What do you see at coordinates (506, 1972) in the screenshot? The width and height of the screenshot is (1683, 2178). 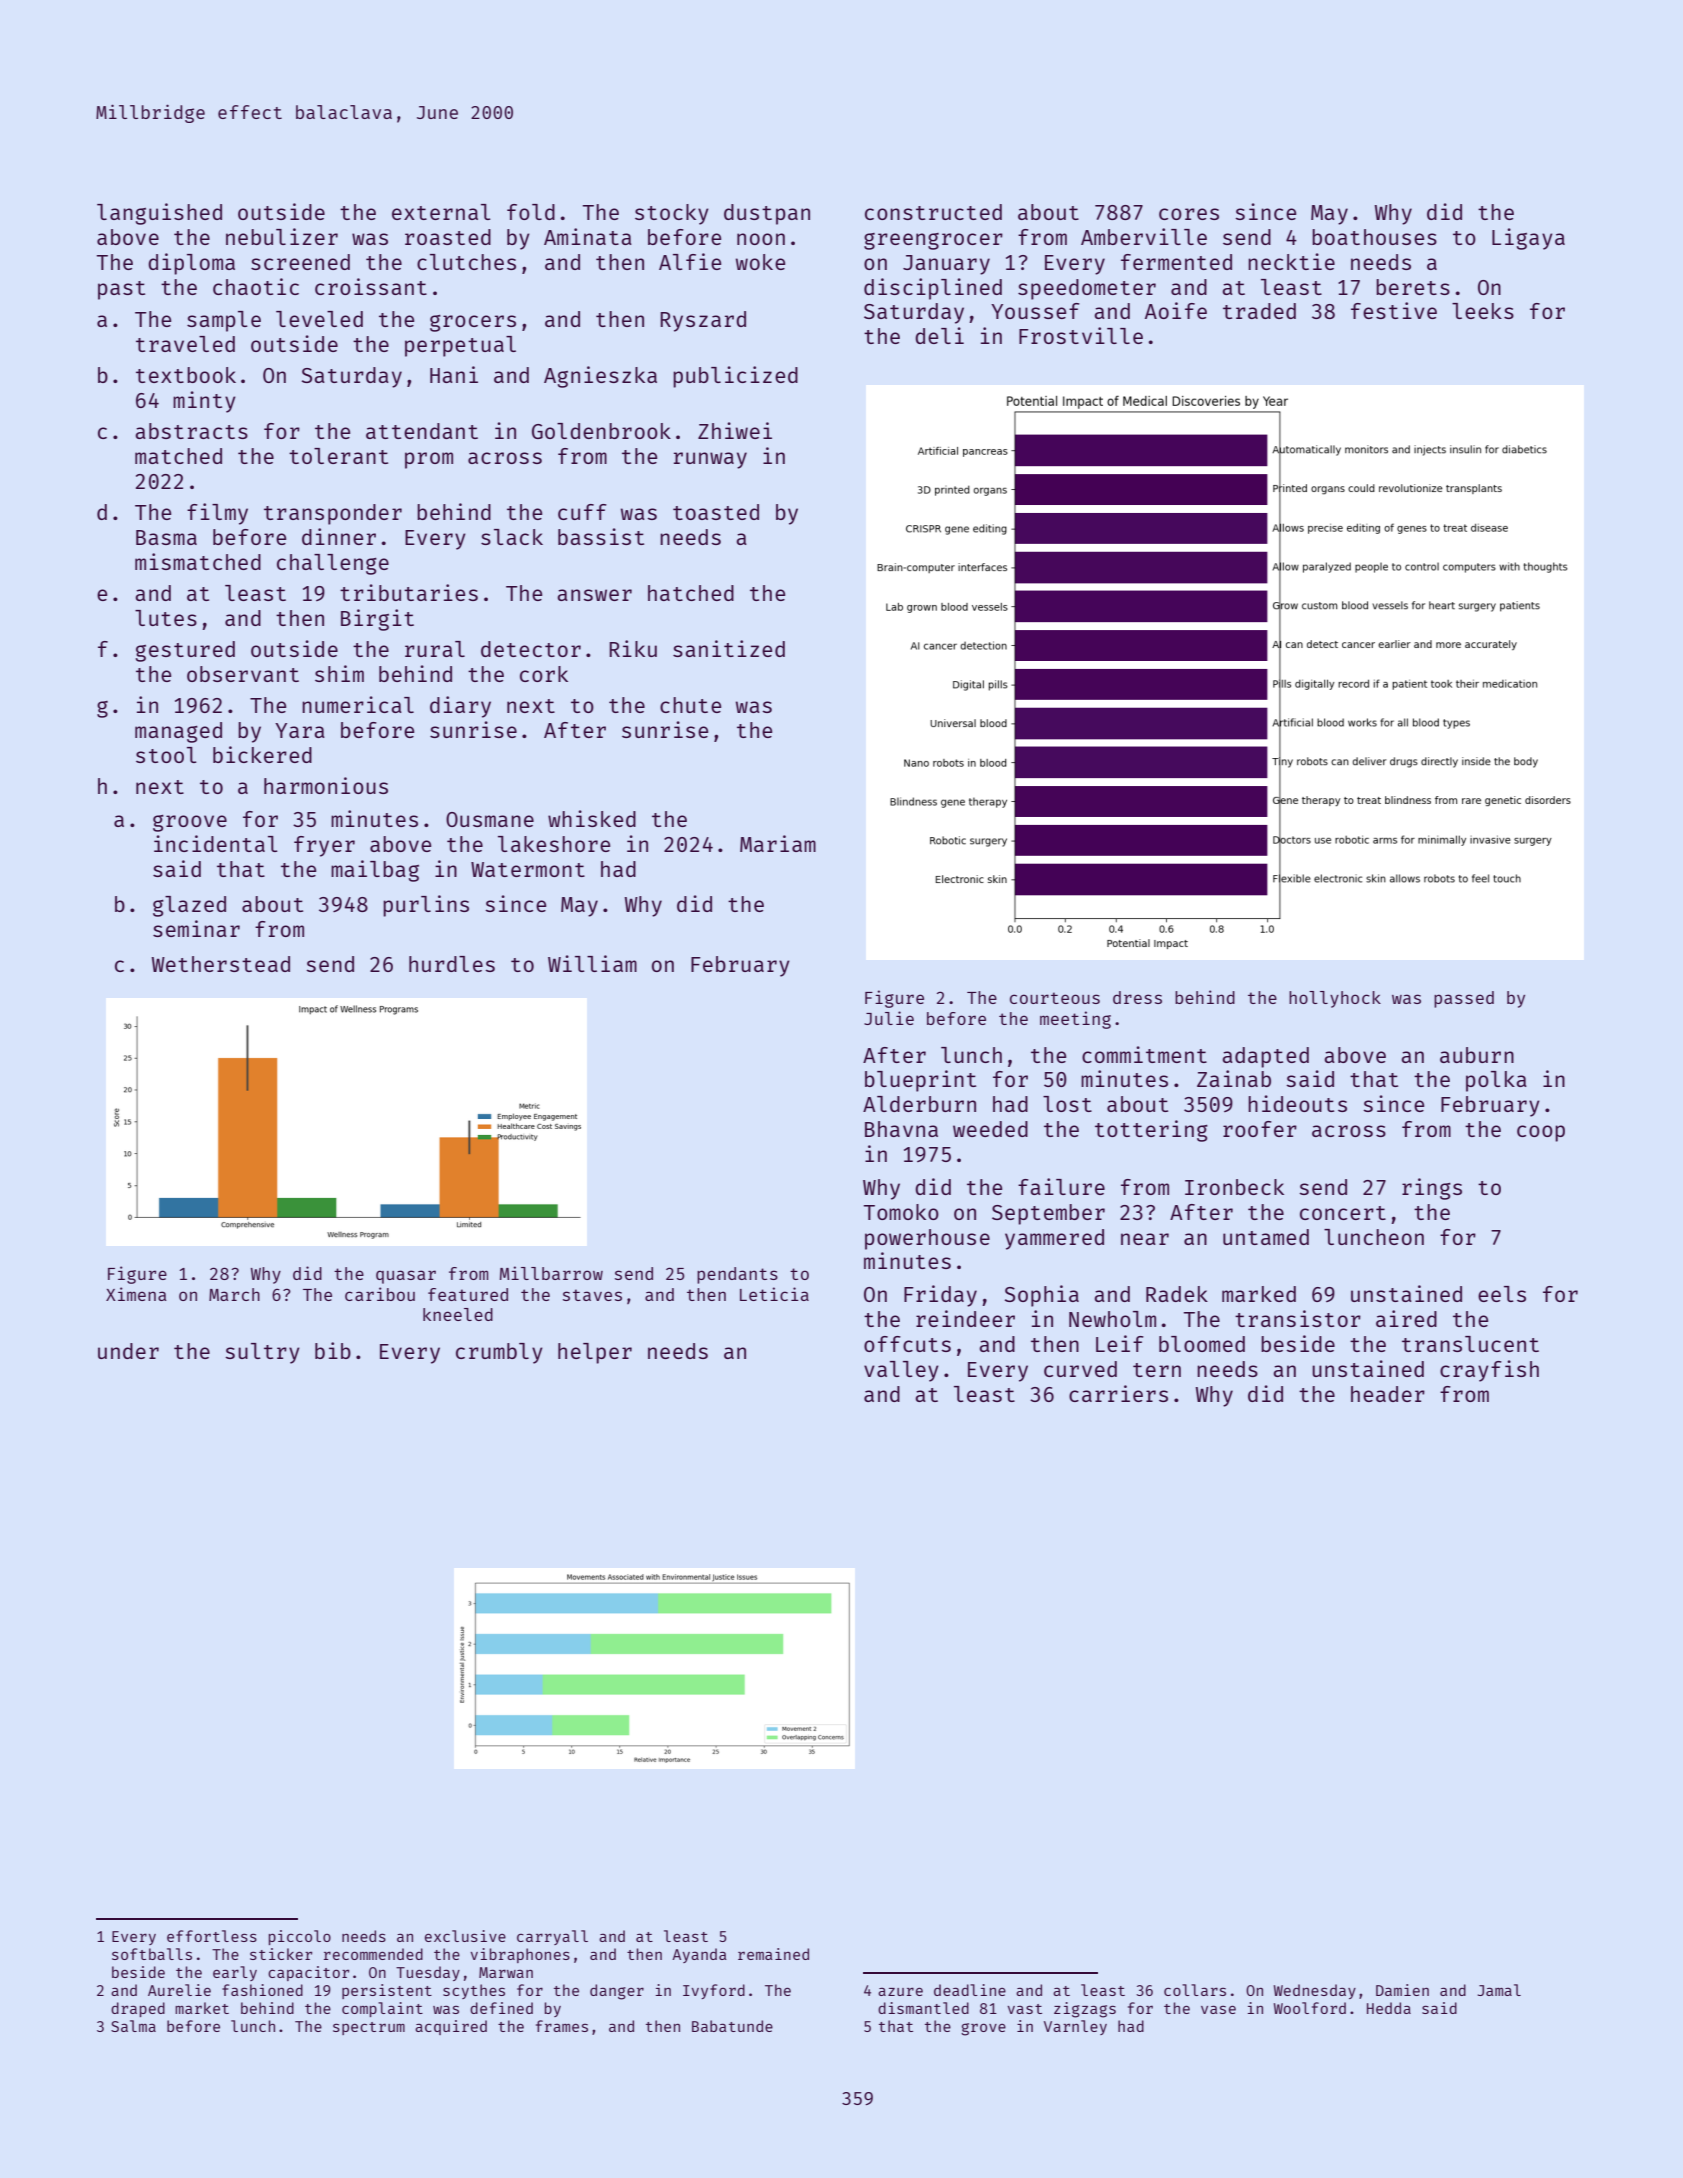 I see `Marwan` at bounding box center [506, 1972].
